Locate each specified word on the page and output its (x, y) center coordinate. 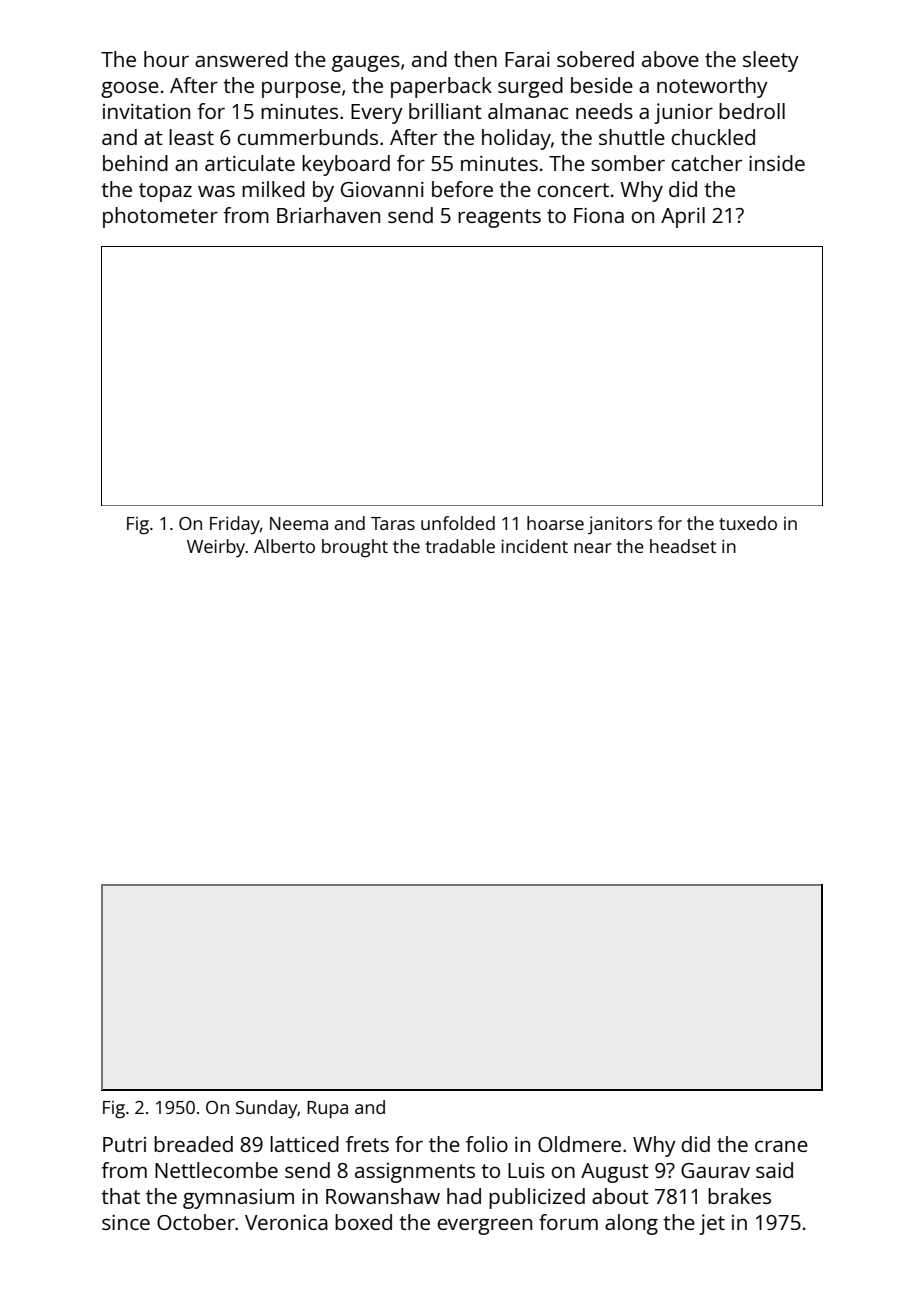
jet (712, 1224)
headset (683, 546)
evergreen (484, 1226)
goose (130, 89)
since (126, 1222)
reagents (499, 218)
